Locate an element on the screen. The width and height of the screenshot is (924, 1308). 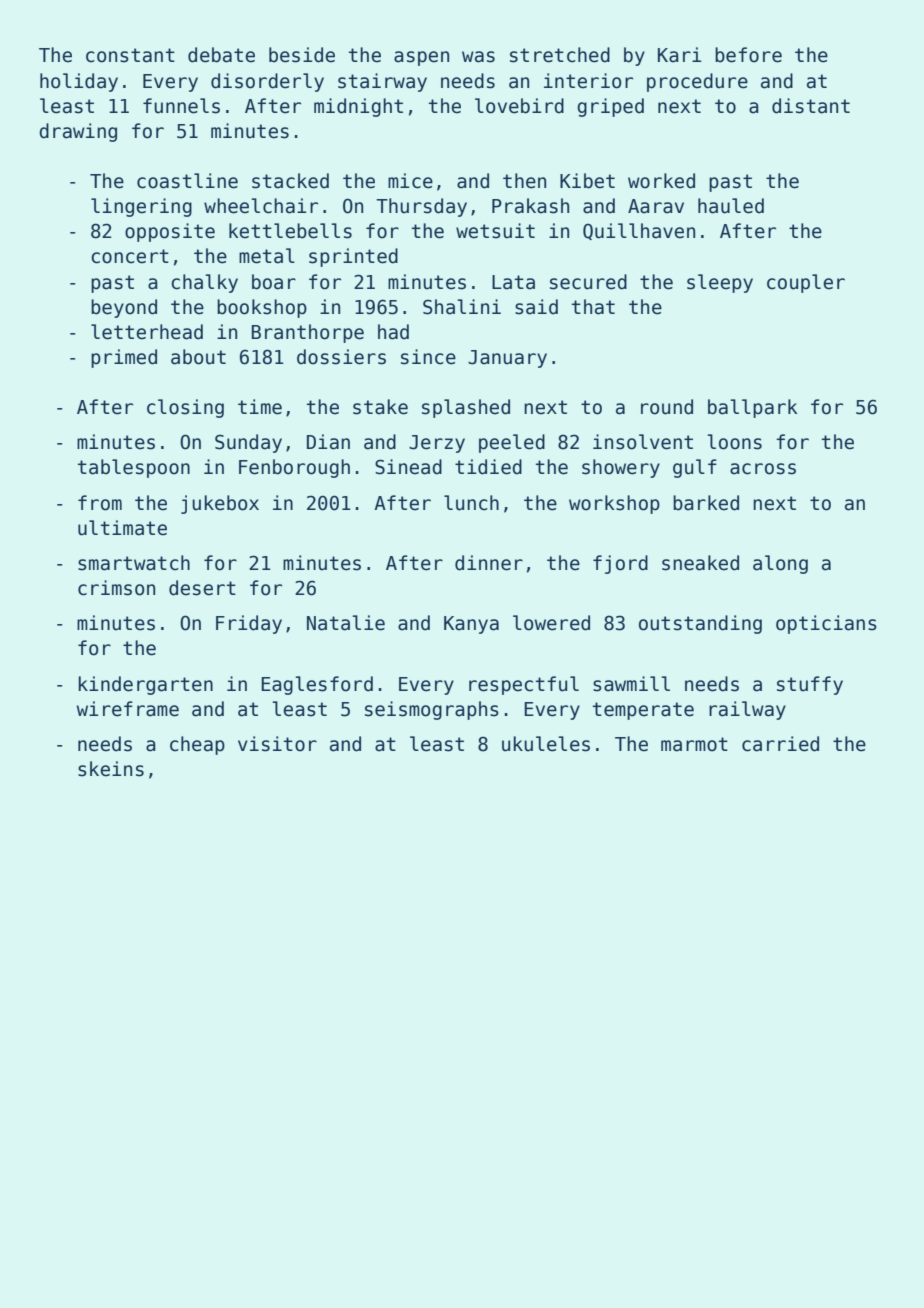
distant is located at coordinates (811, 106).
